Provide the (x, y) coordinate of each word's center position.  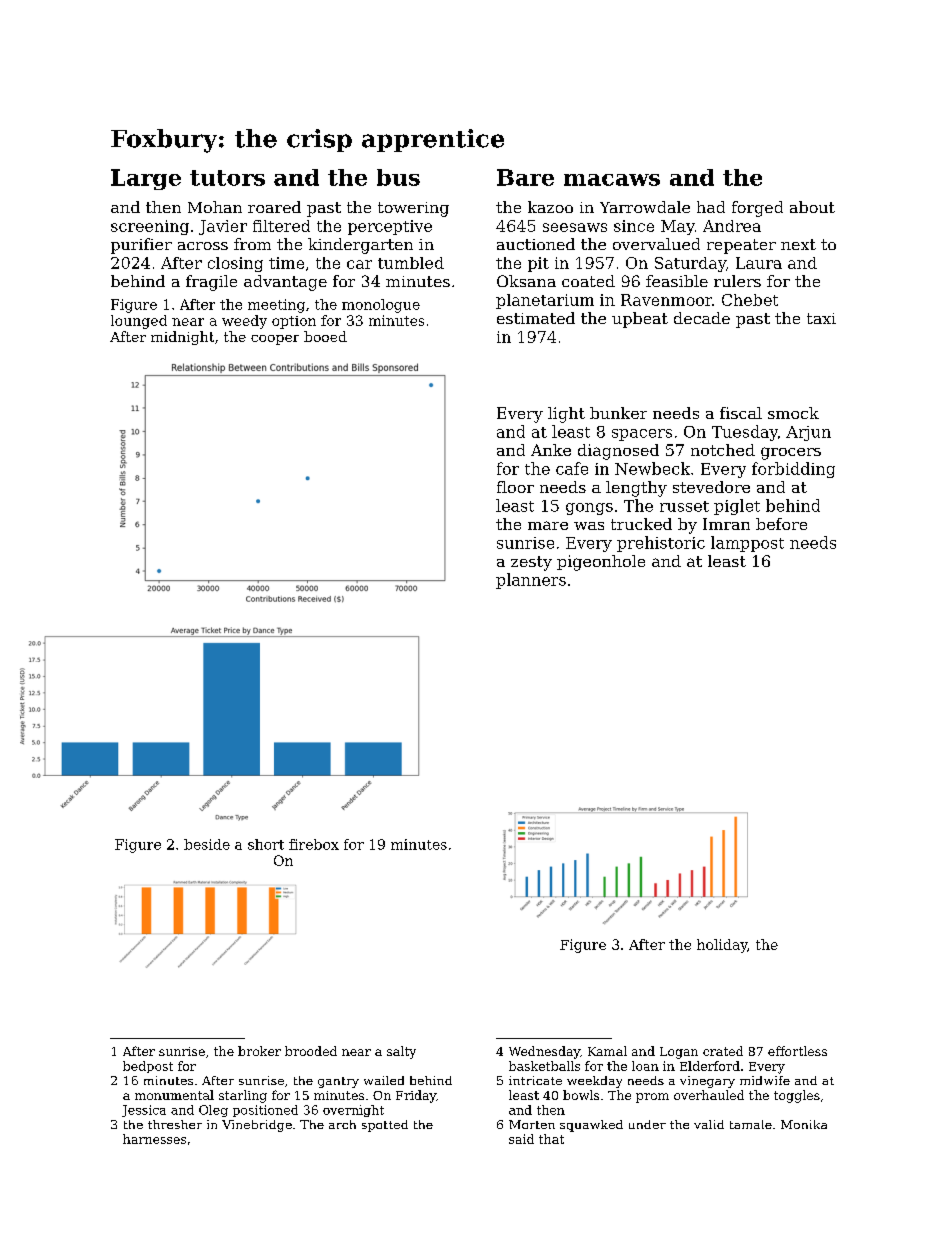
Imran (726, 524)
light (566, 415)
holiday (722, 946)
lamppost (747, 544)
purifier (141, 246)
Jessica (144, 1111)
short (266, 844)
